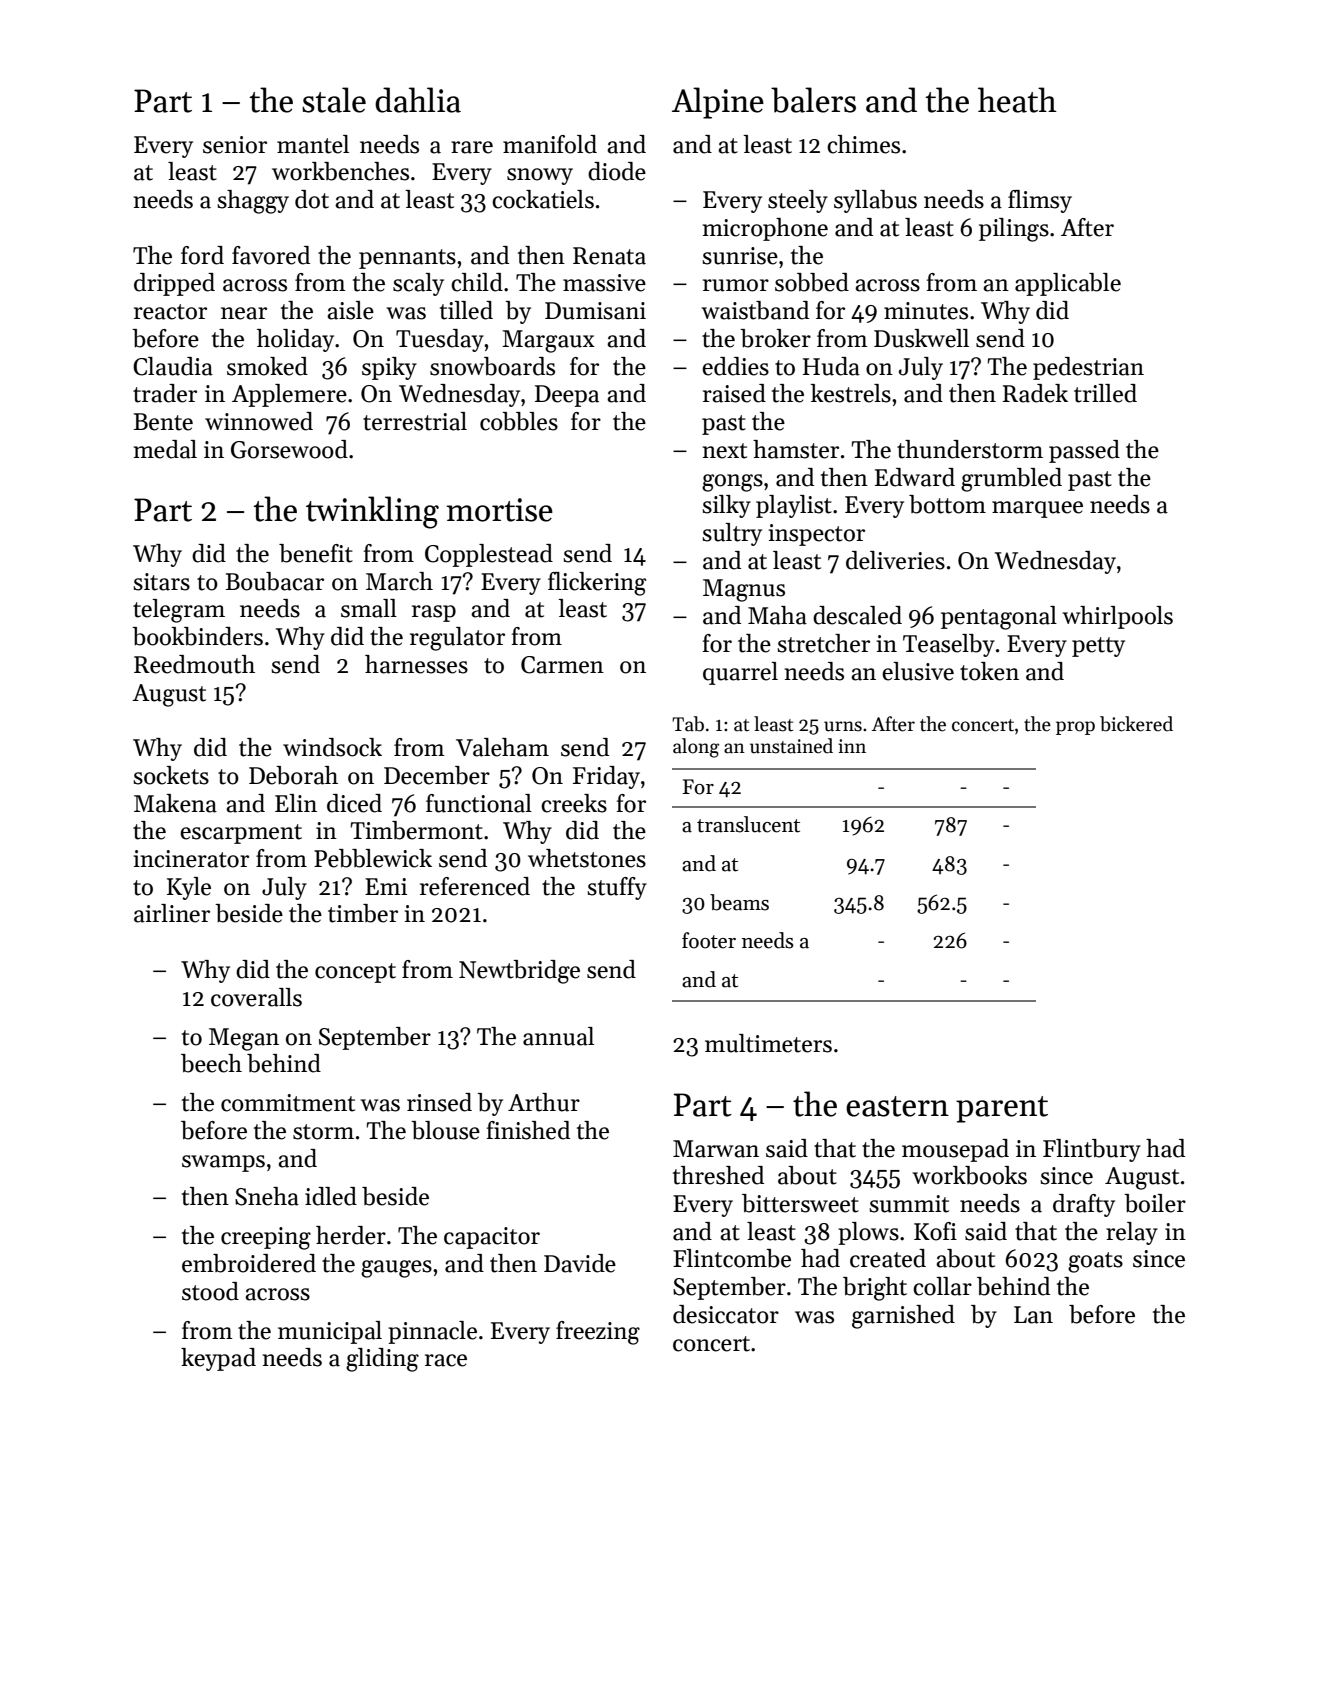  What do you see at coordinates (1068, 284) in the screenshot?
I see `applicable` at bounding box center [1068, 284].
